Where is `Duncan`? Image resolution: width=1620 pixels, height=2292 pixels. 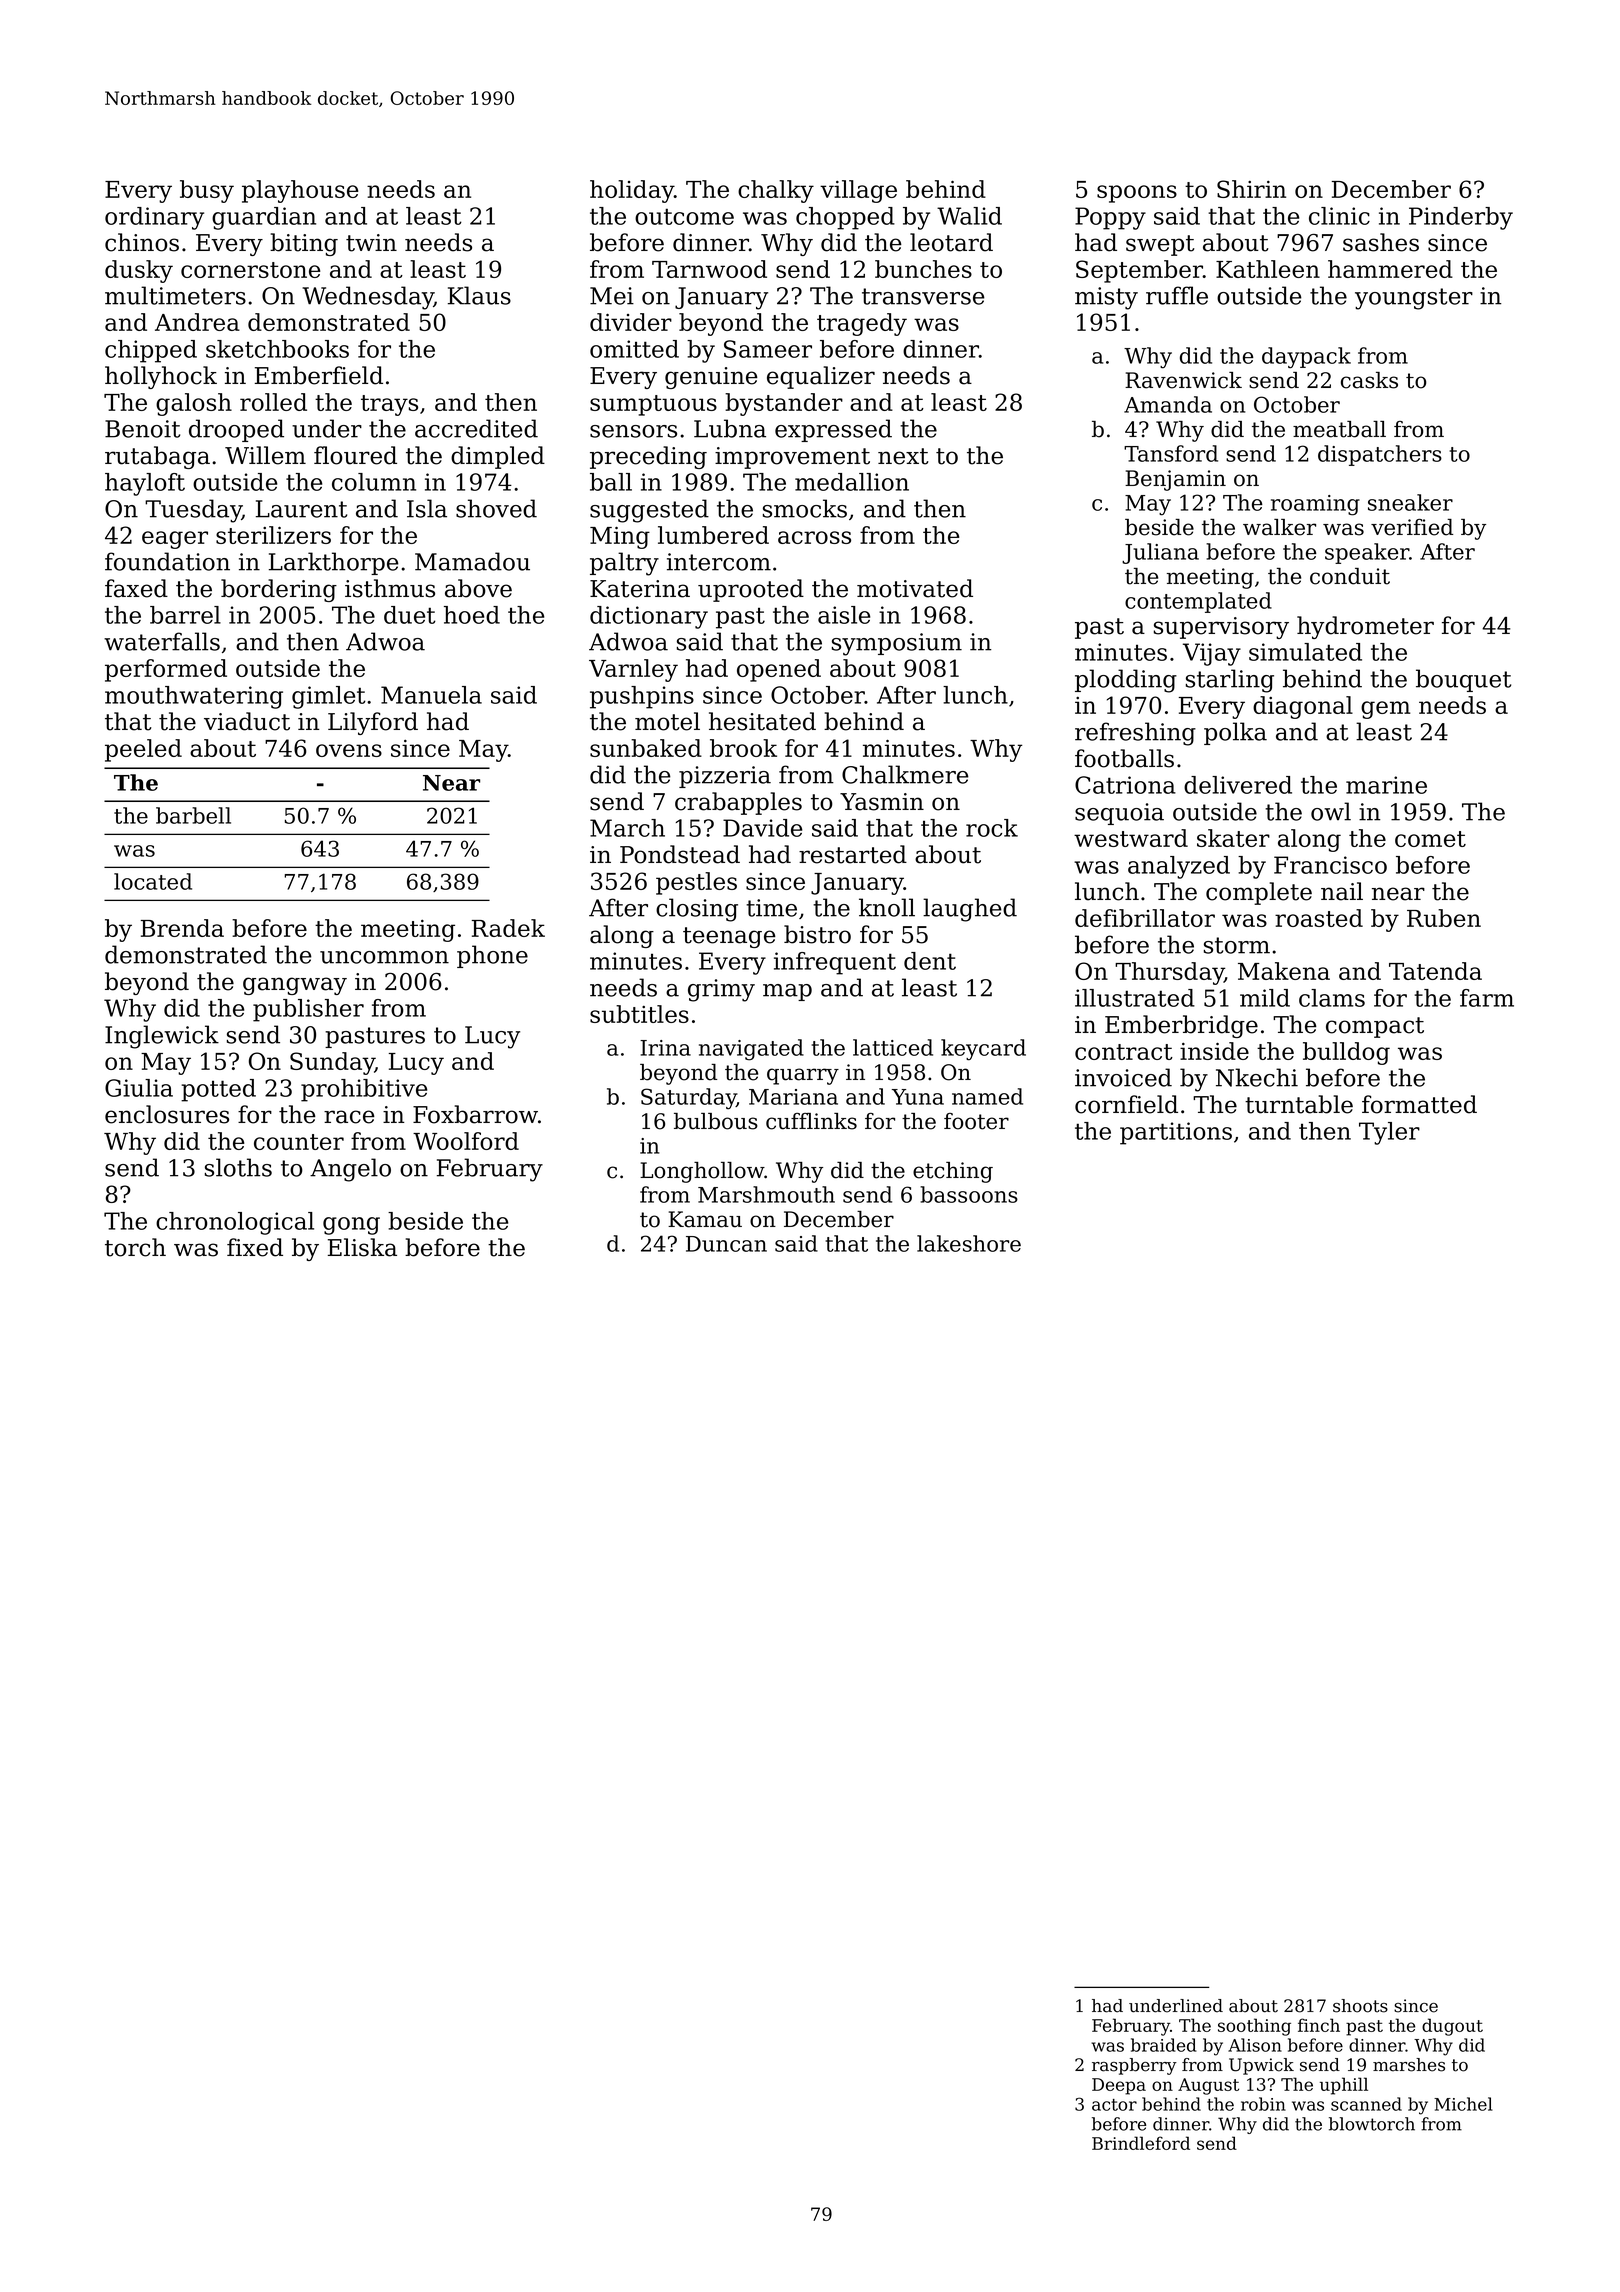
Duncan is located at coordinates (726, 1244).
